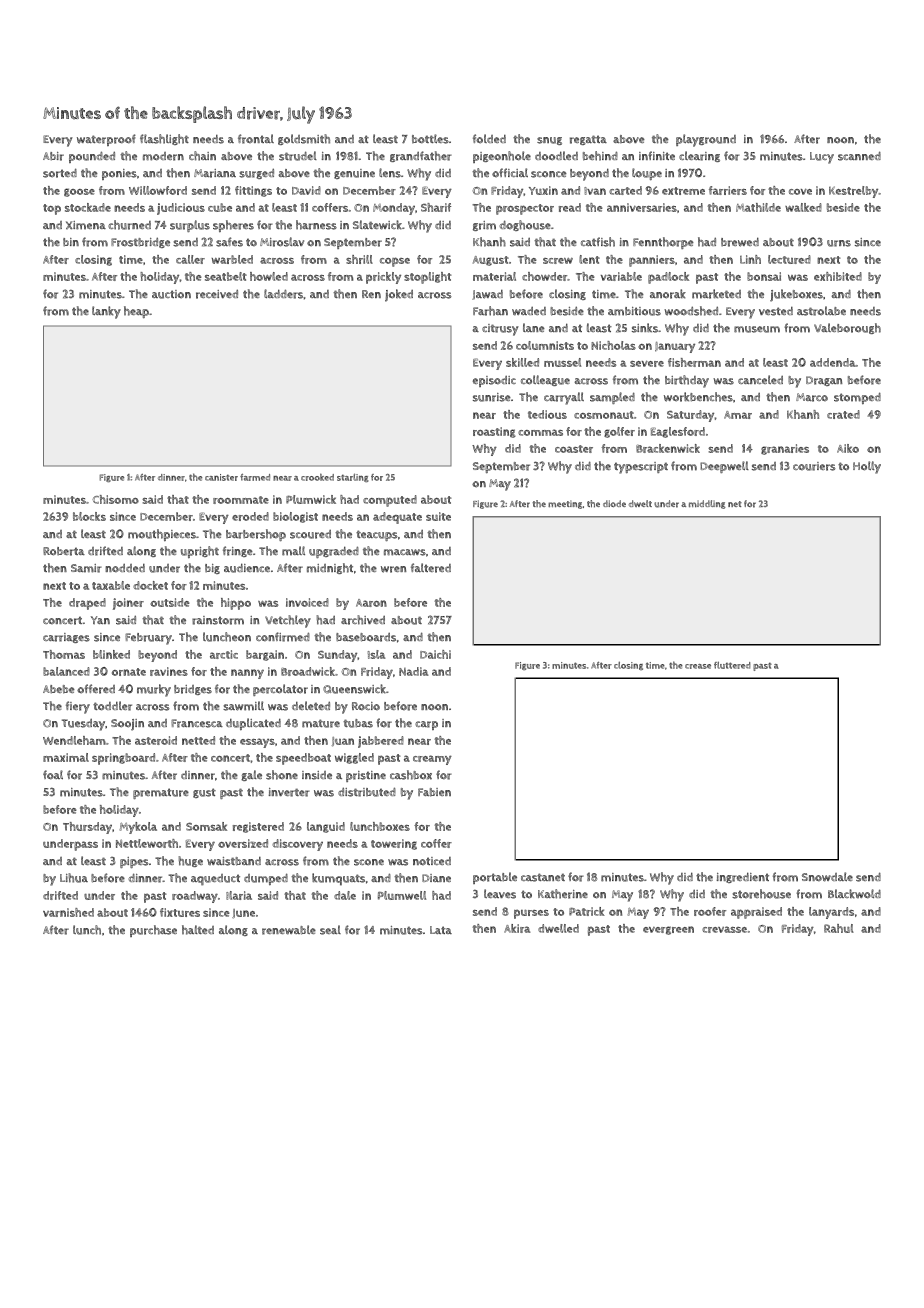 The image size is (924, 1308). Describe the element at coordinates (257, 743) in the document. I see `essays` at that location.
